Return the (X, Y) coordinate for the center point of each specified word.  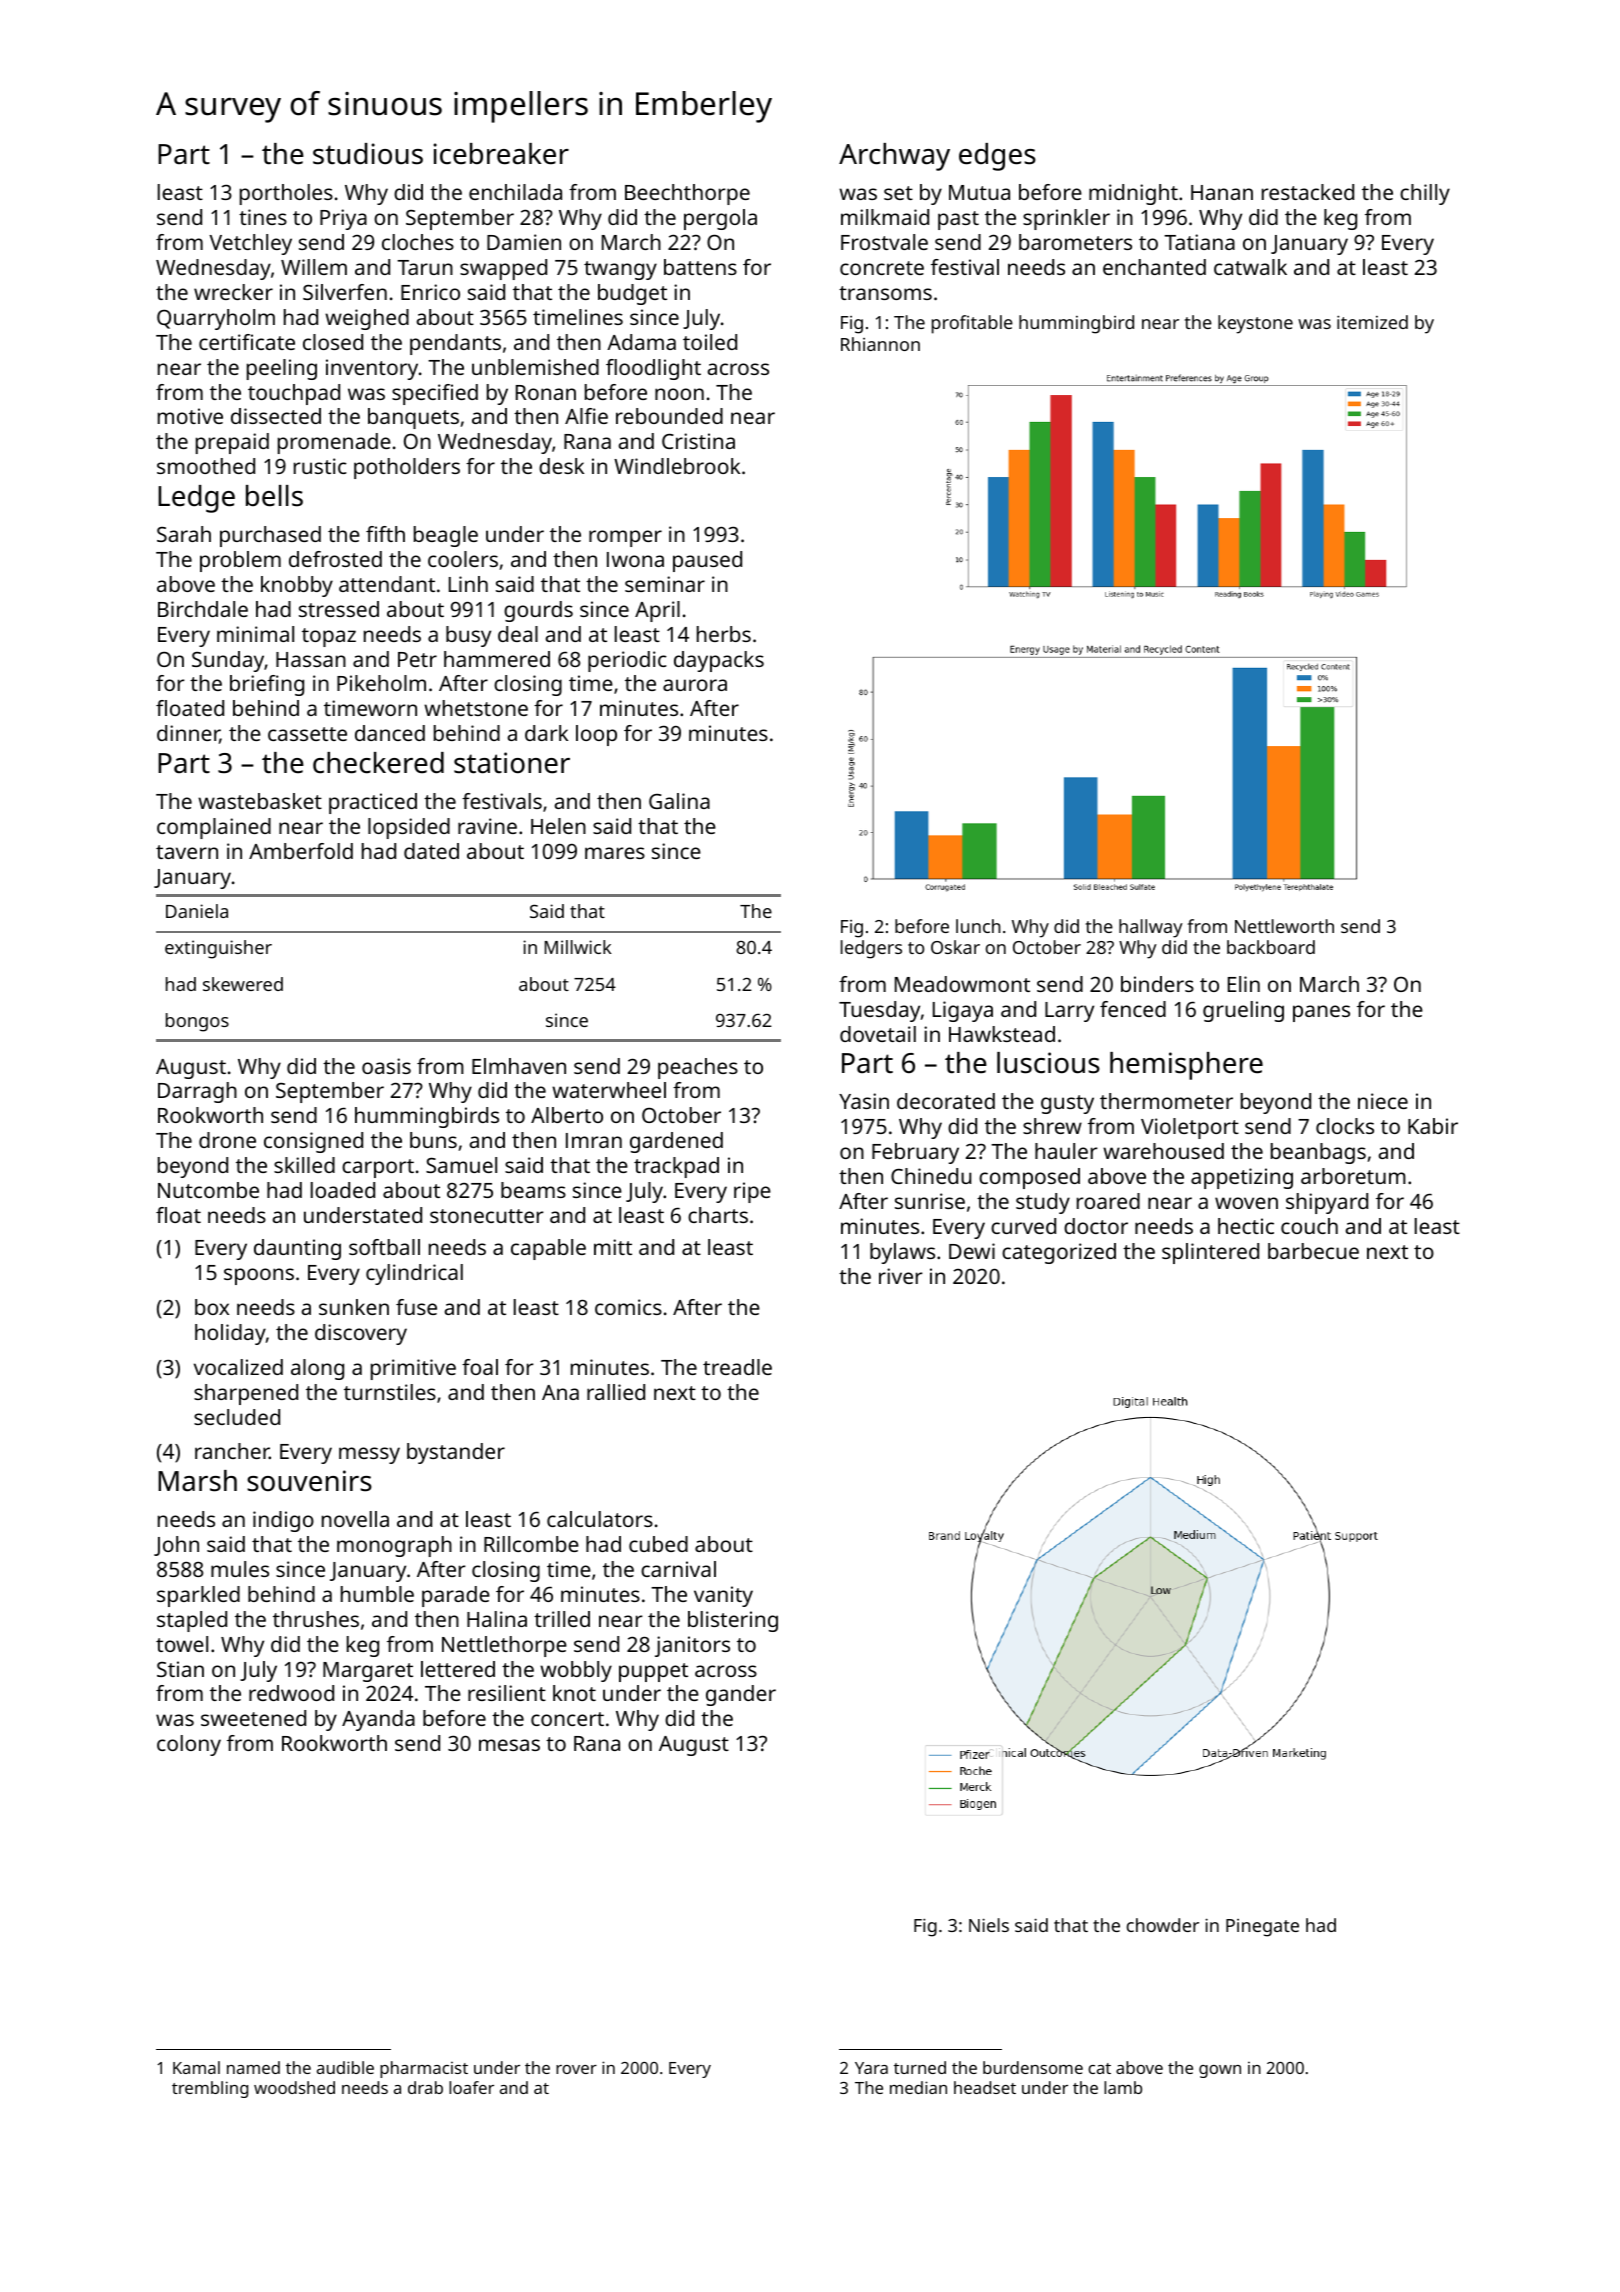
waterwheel (609, 1090)
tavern (187, 852)
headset (985, 2087)
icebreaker (501, 154)
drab (425, 2087)
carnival (678, 1569)
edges (997, 157)
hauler (1066, 1151)
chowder (1163, 1925)
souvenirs (309, 1481)
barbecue (1313, 1251)
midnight (1133, 194)
